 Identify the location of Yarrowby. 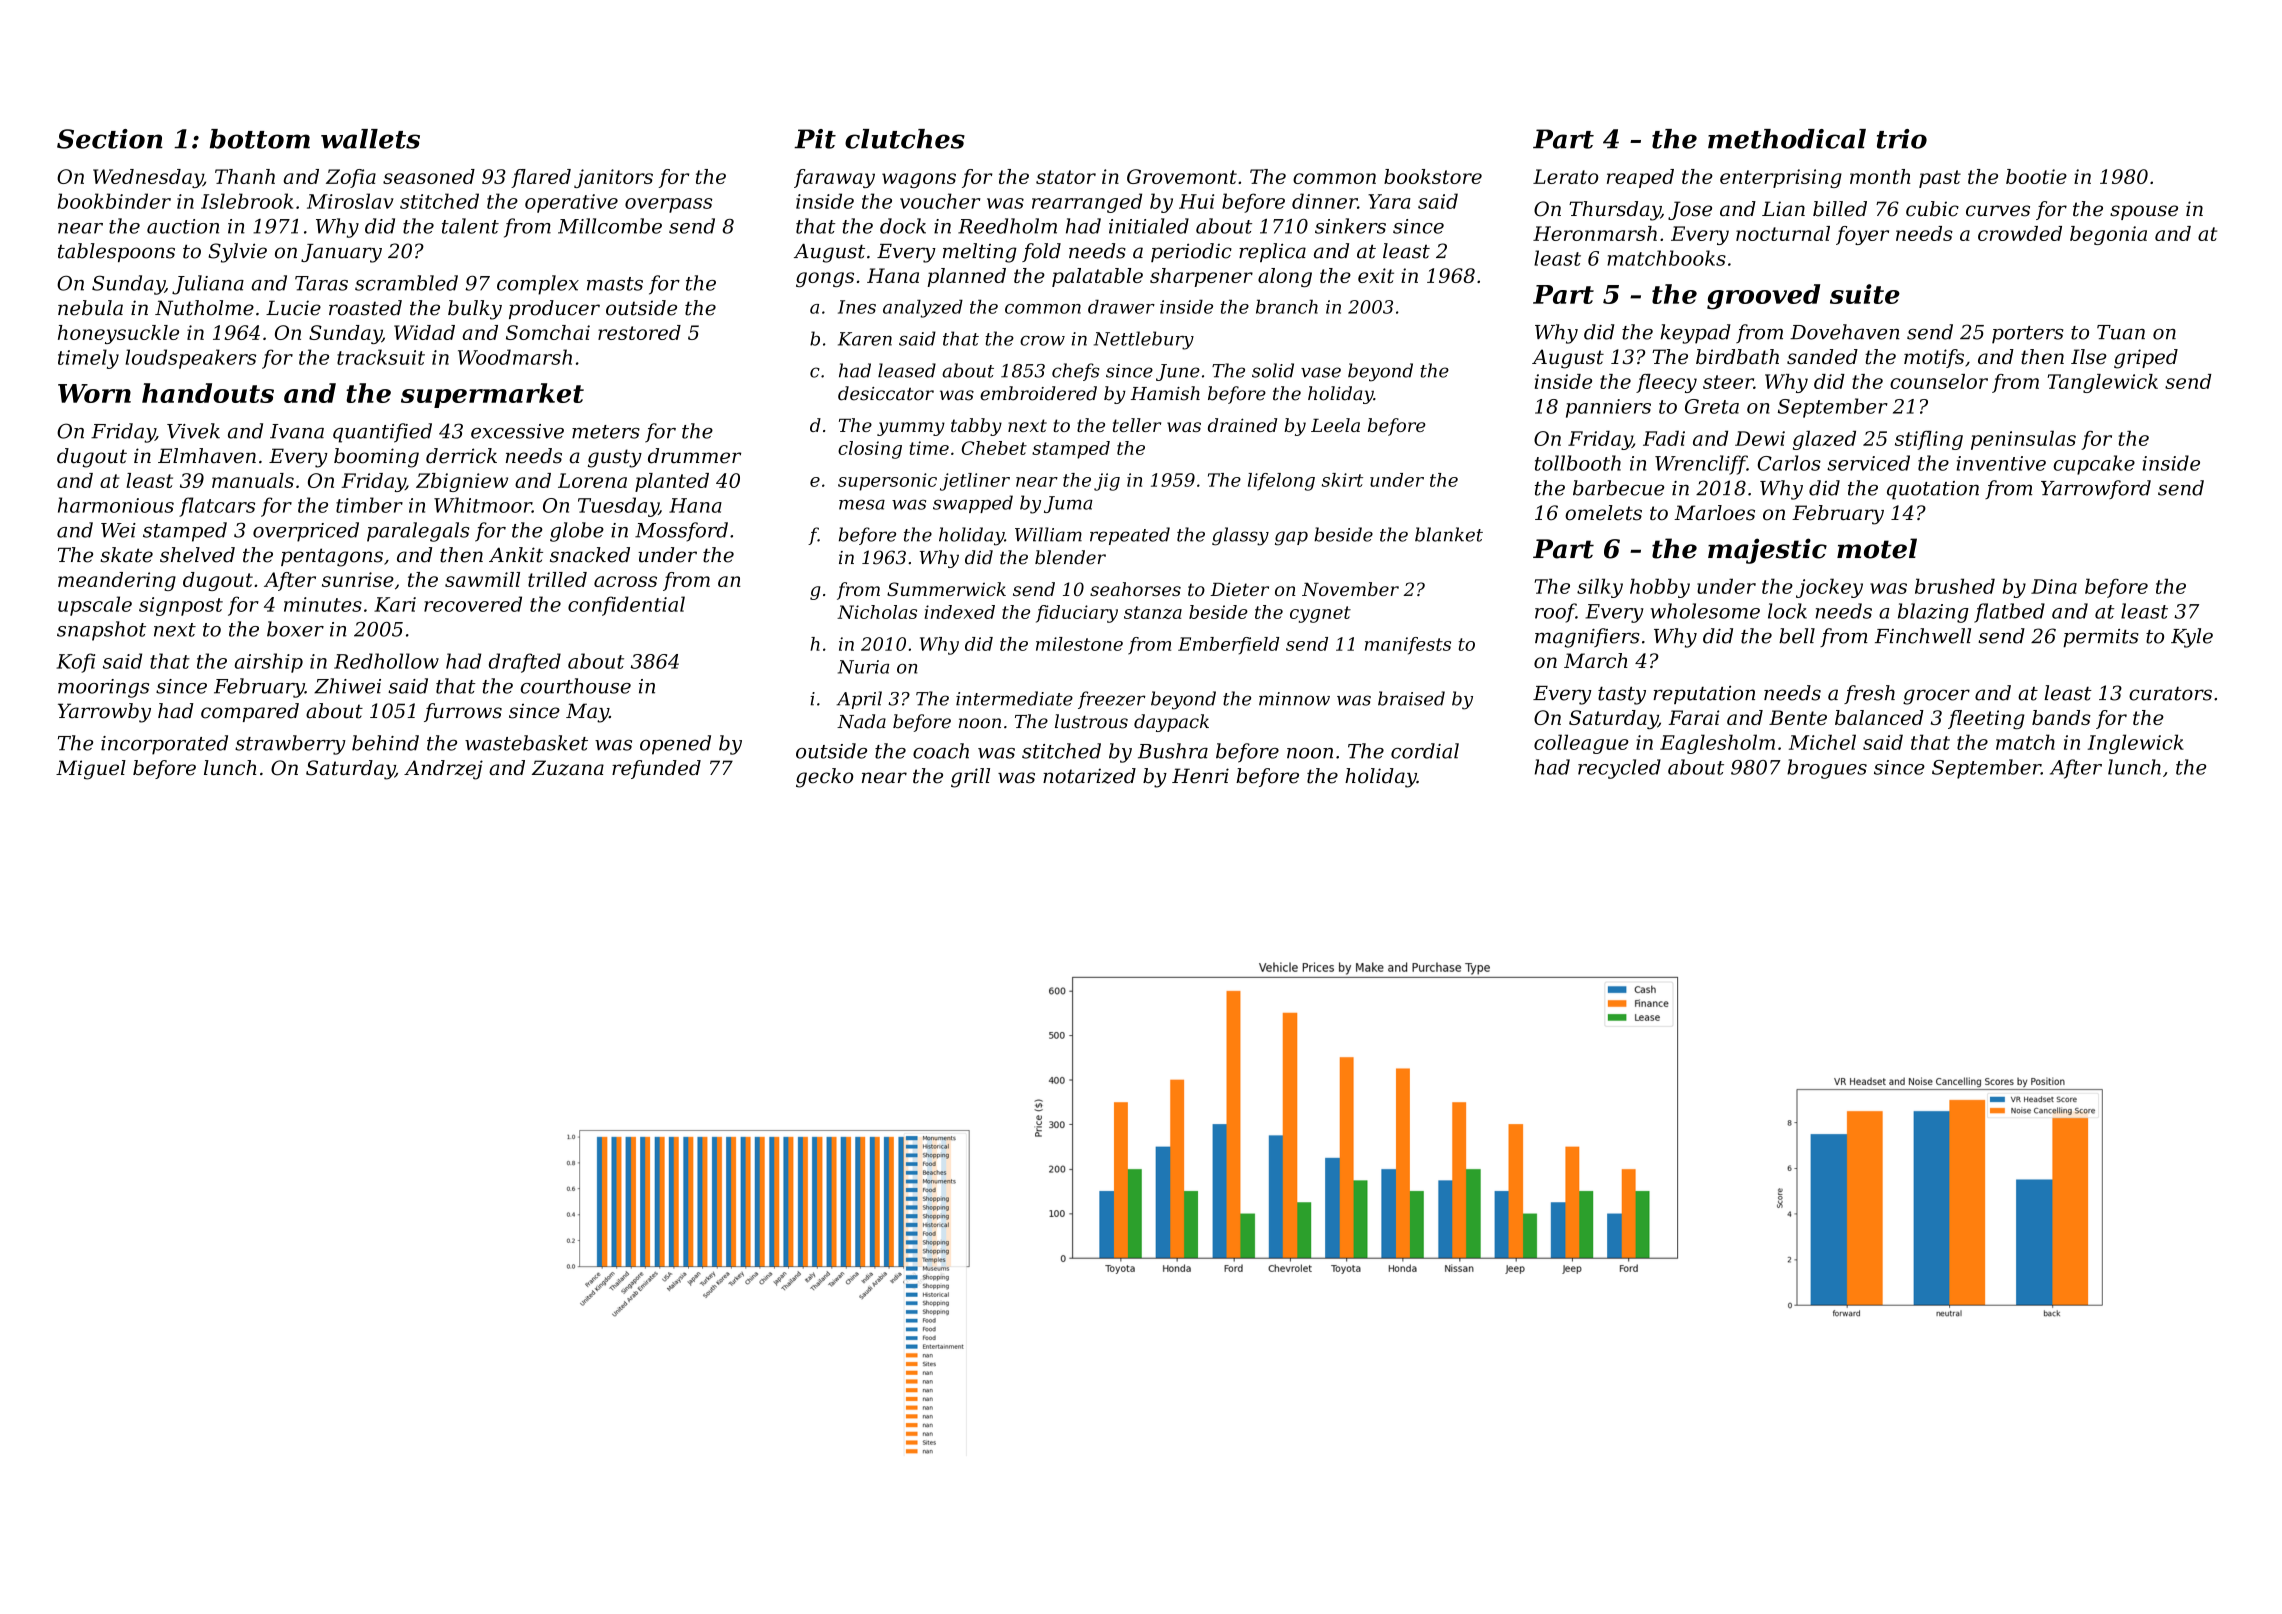
(104, 713).
